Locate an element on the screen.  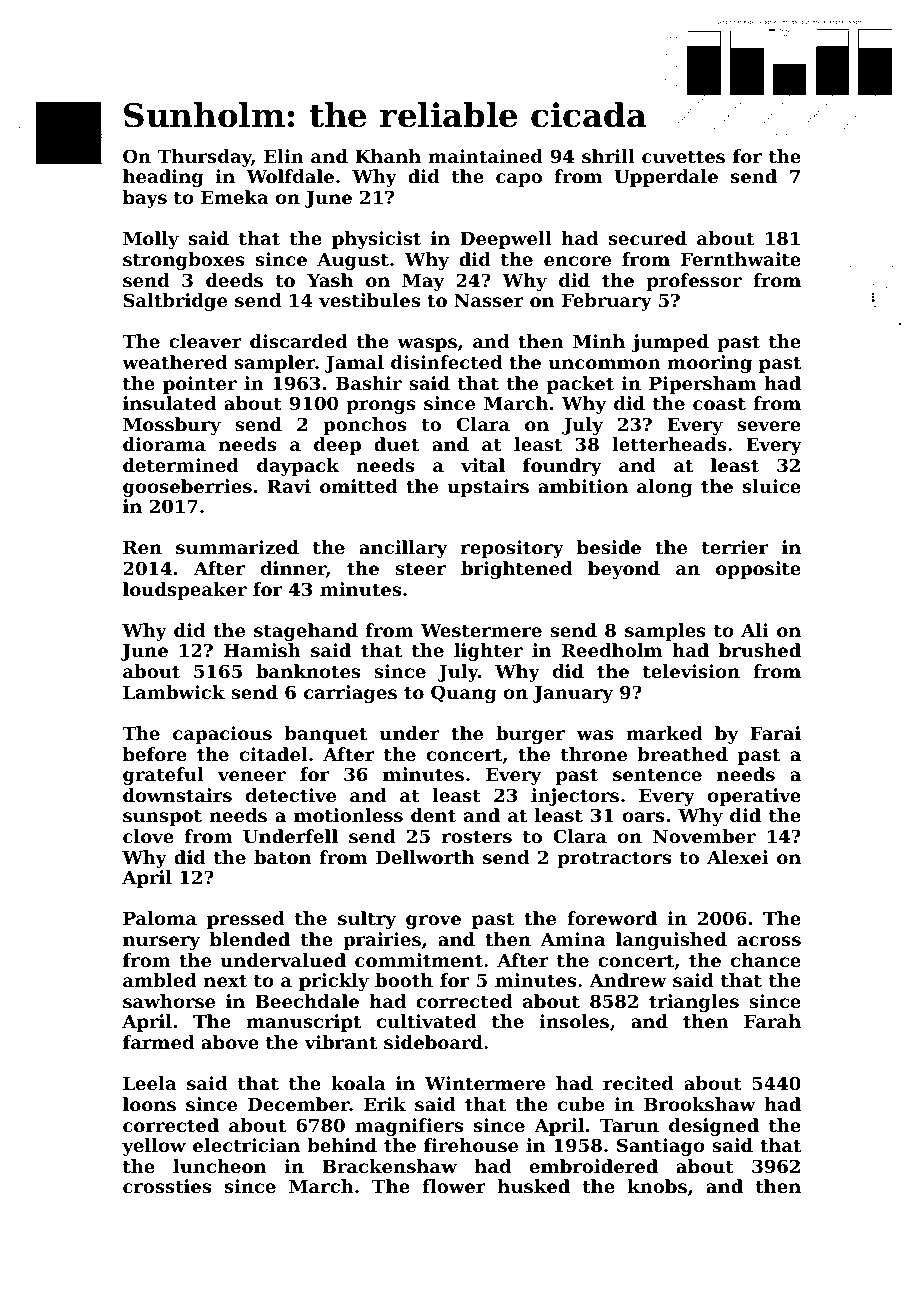
cuvettes is located at coordinates (683, 156).
